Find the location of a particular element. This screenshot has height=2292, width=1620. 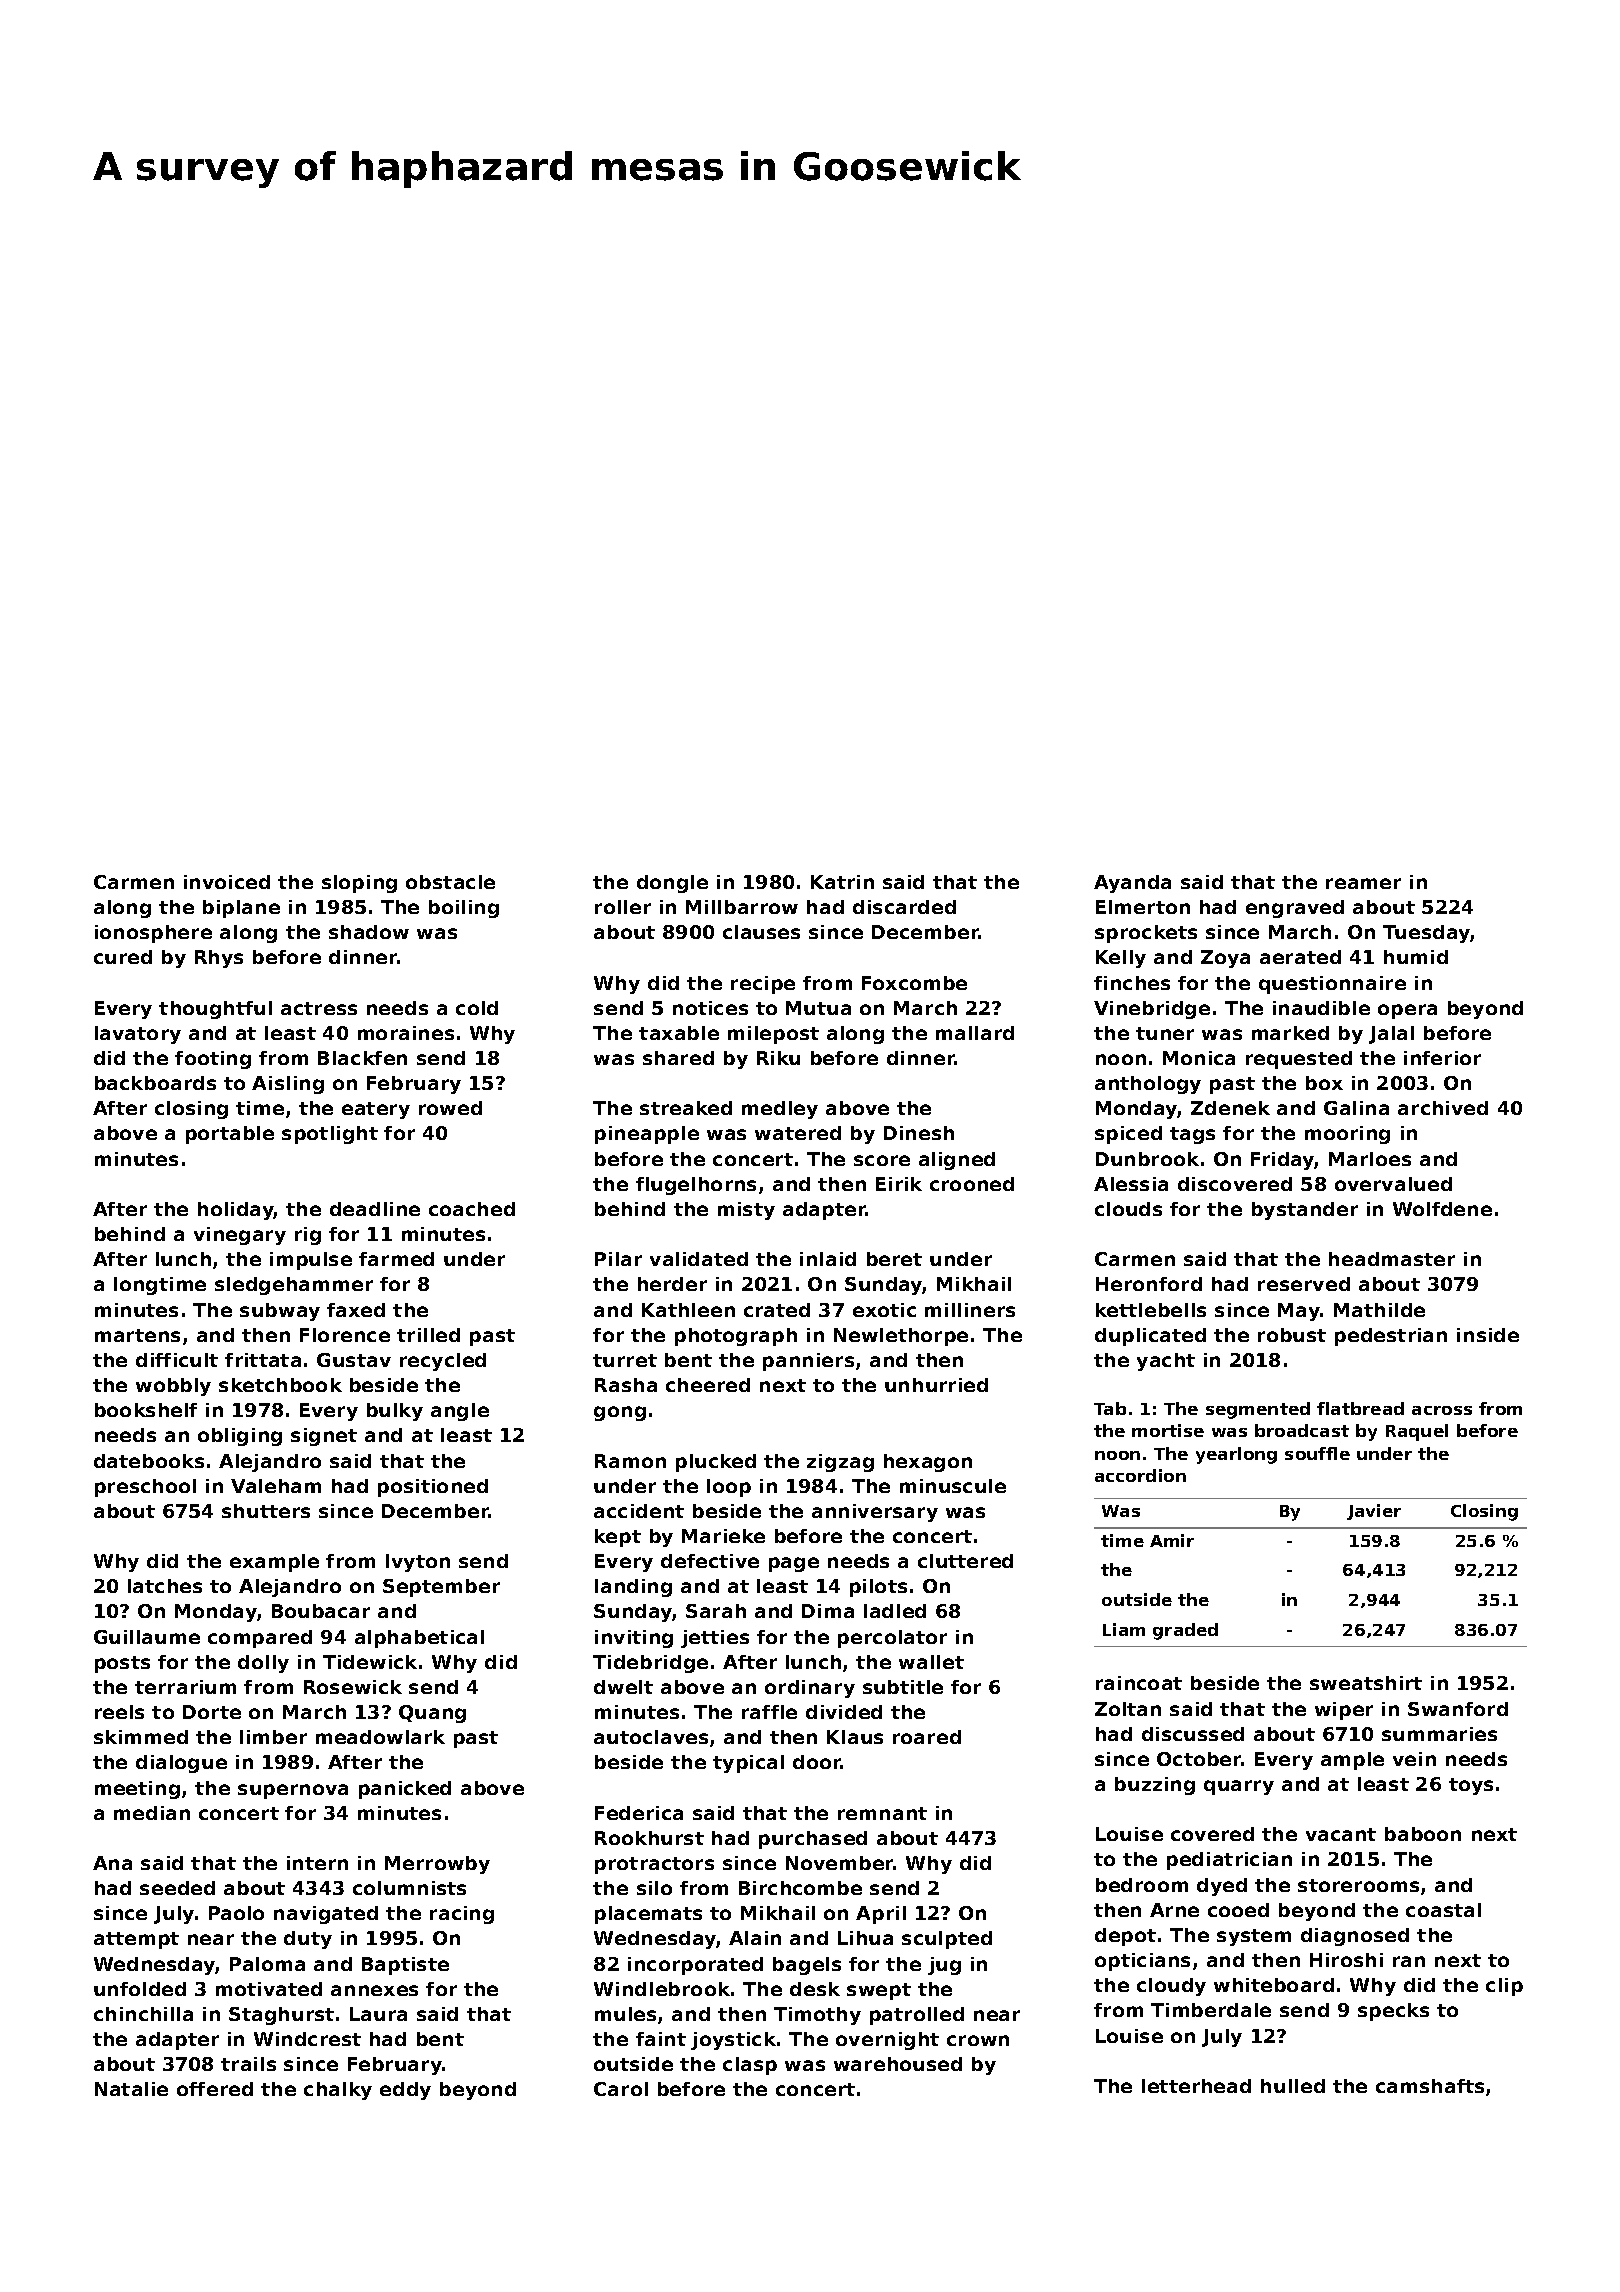

letterhead is located at coordinates (1196, 2086).
